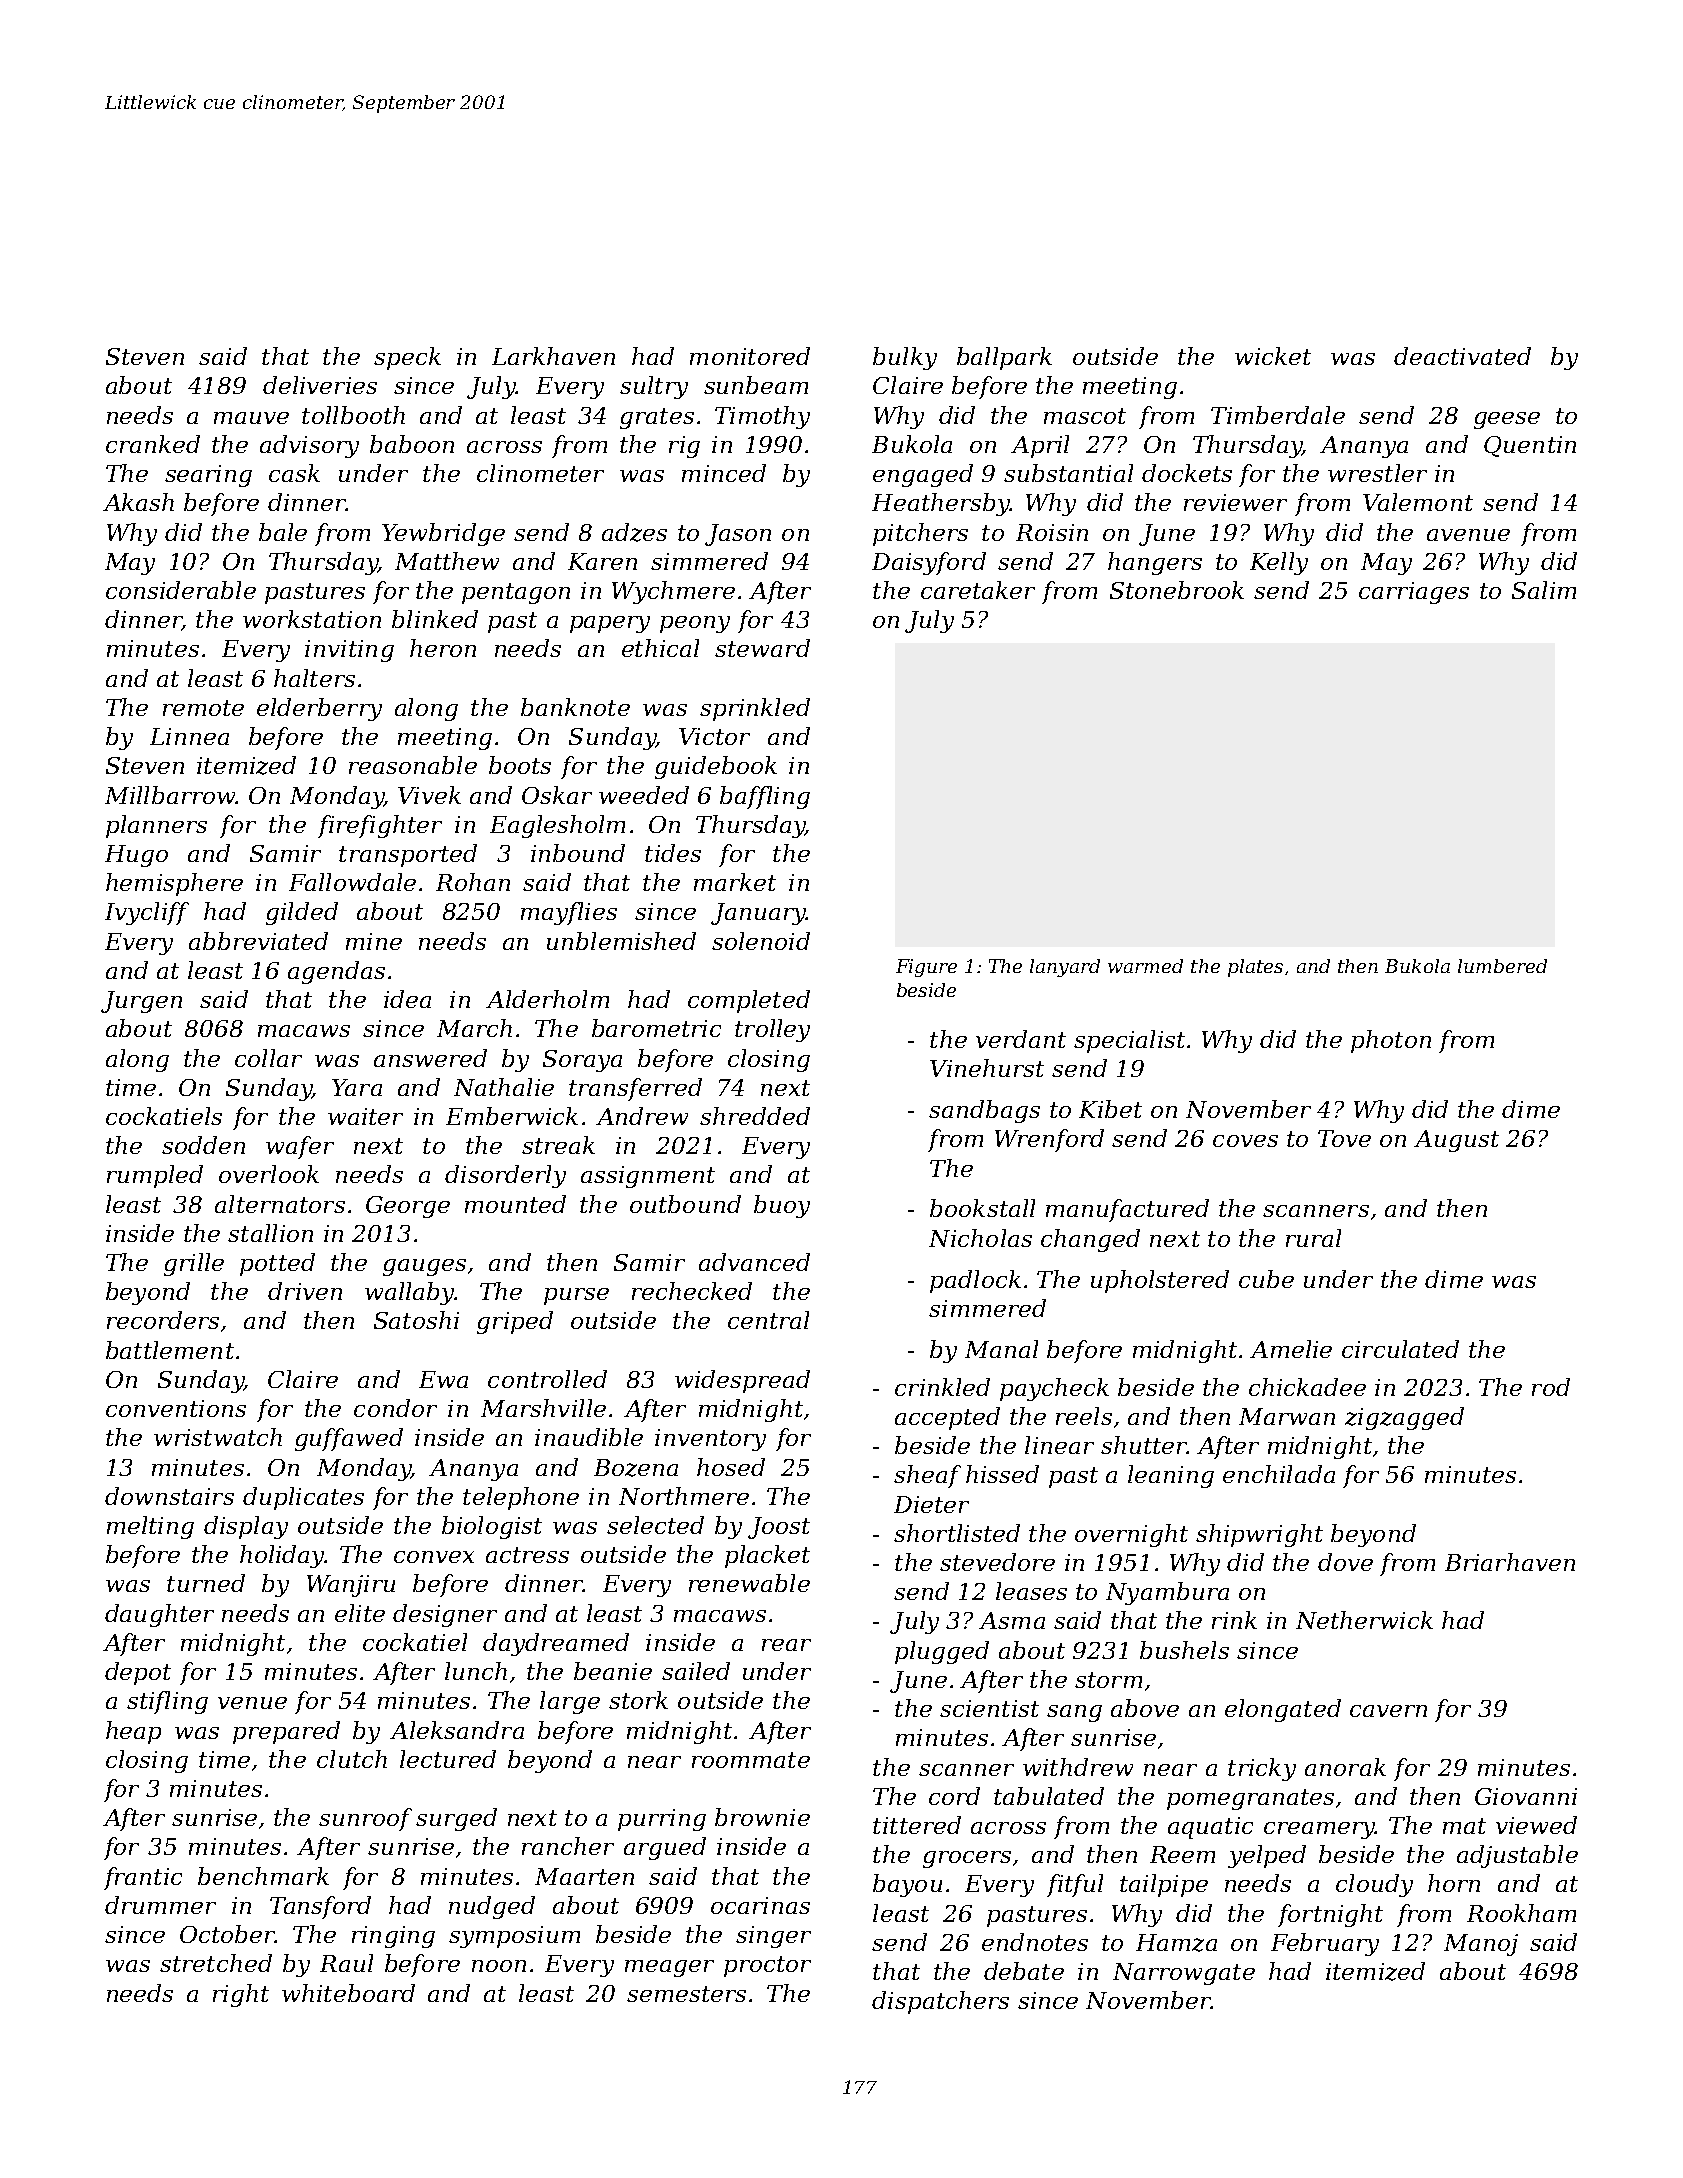  I want to click on bayou, so click(907, 1885).
